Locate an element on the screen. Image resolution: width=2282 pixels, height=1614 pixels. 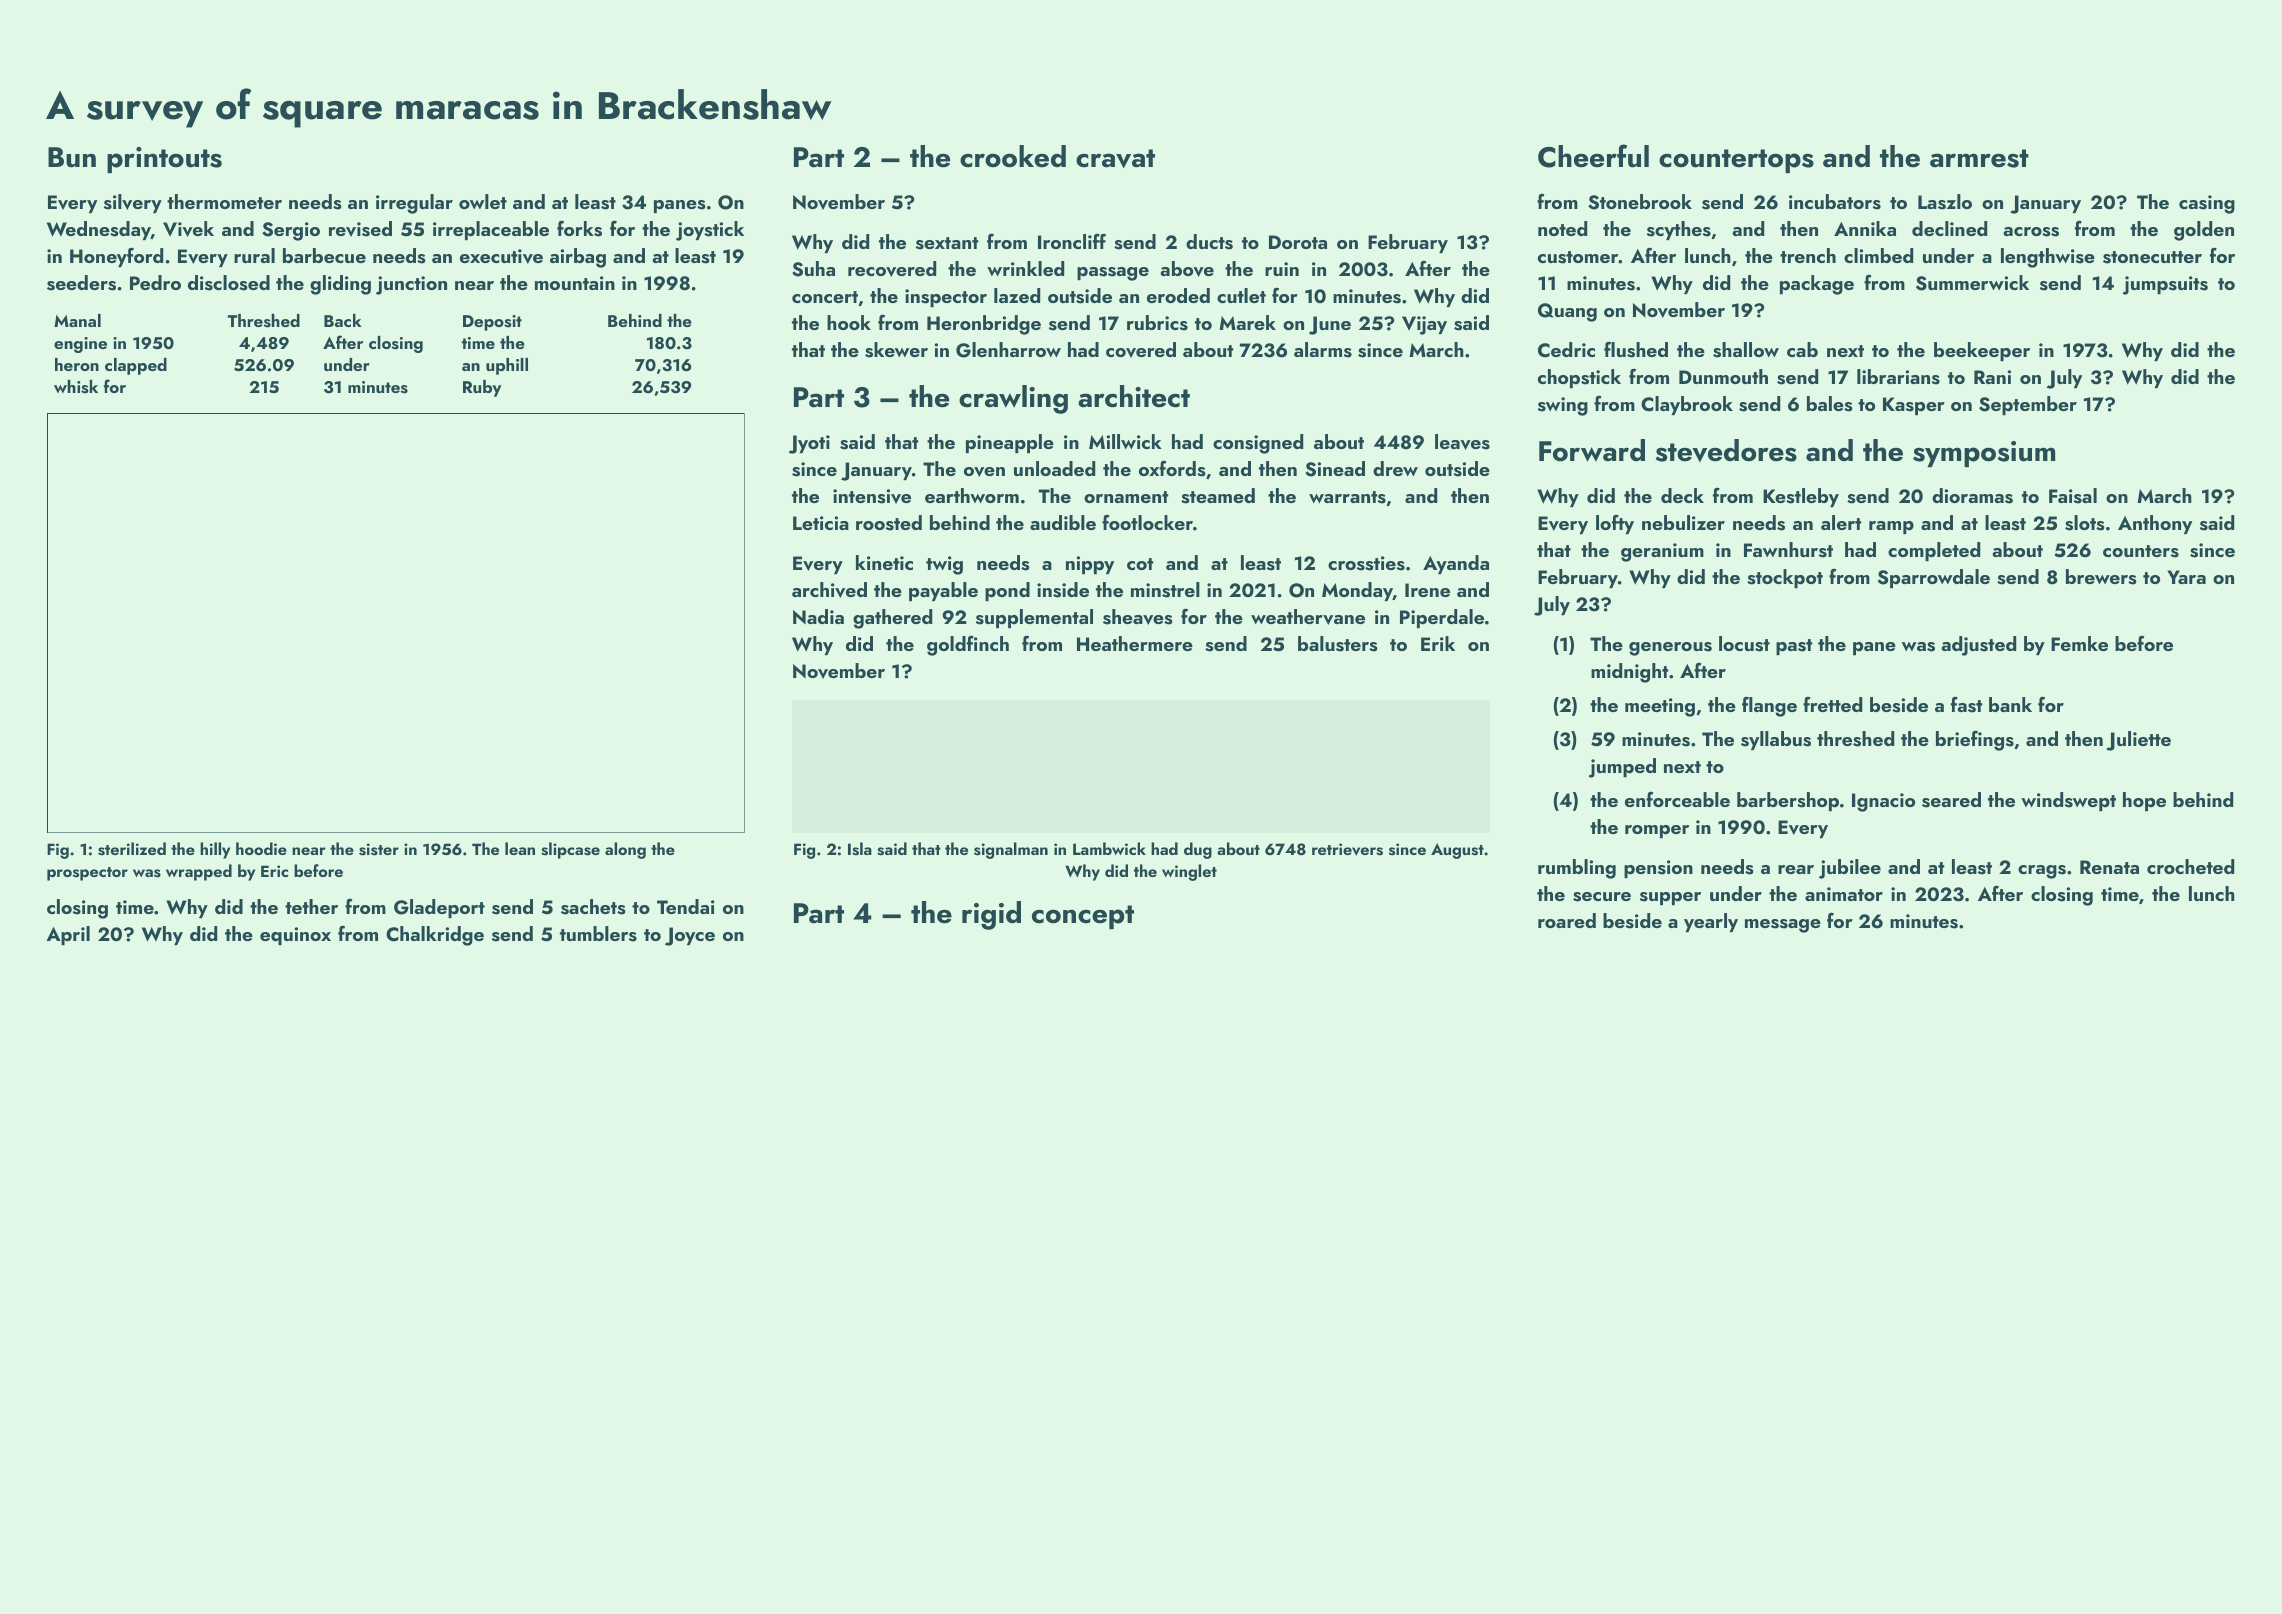
Deposit is located at coordinates (492, 323).
